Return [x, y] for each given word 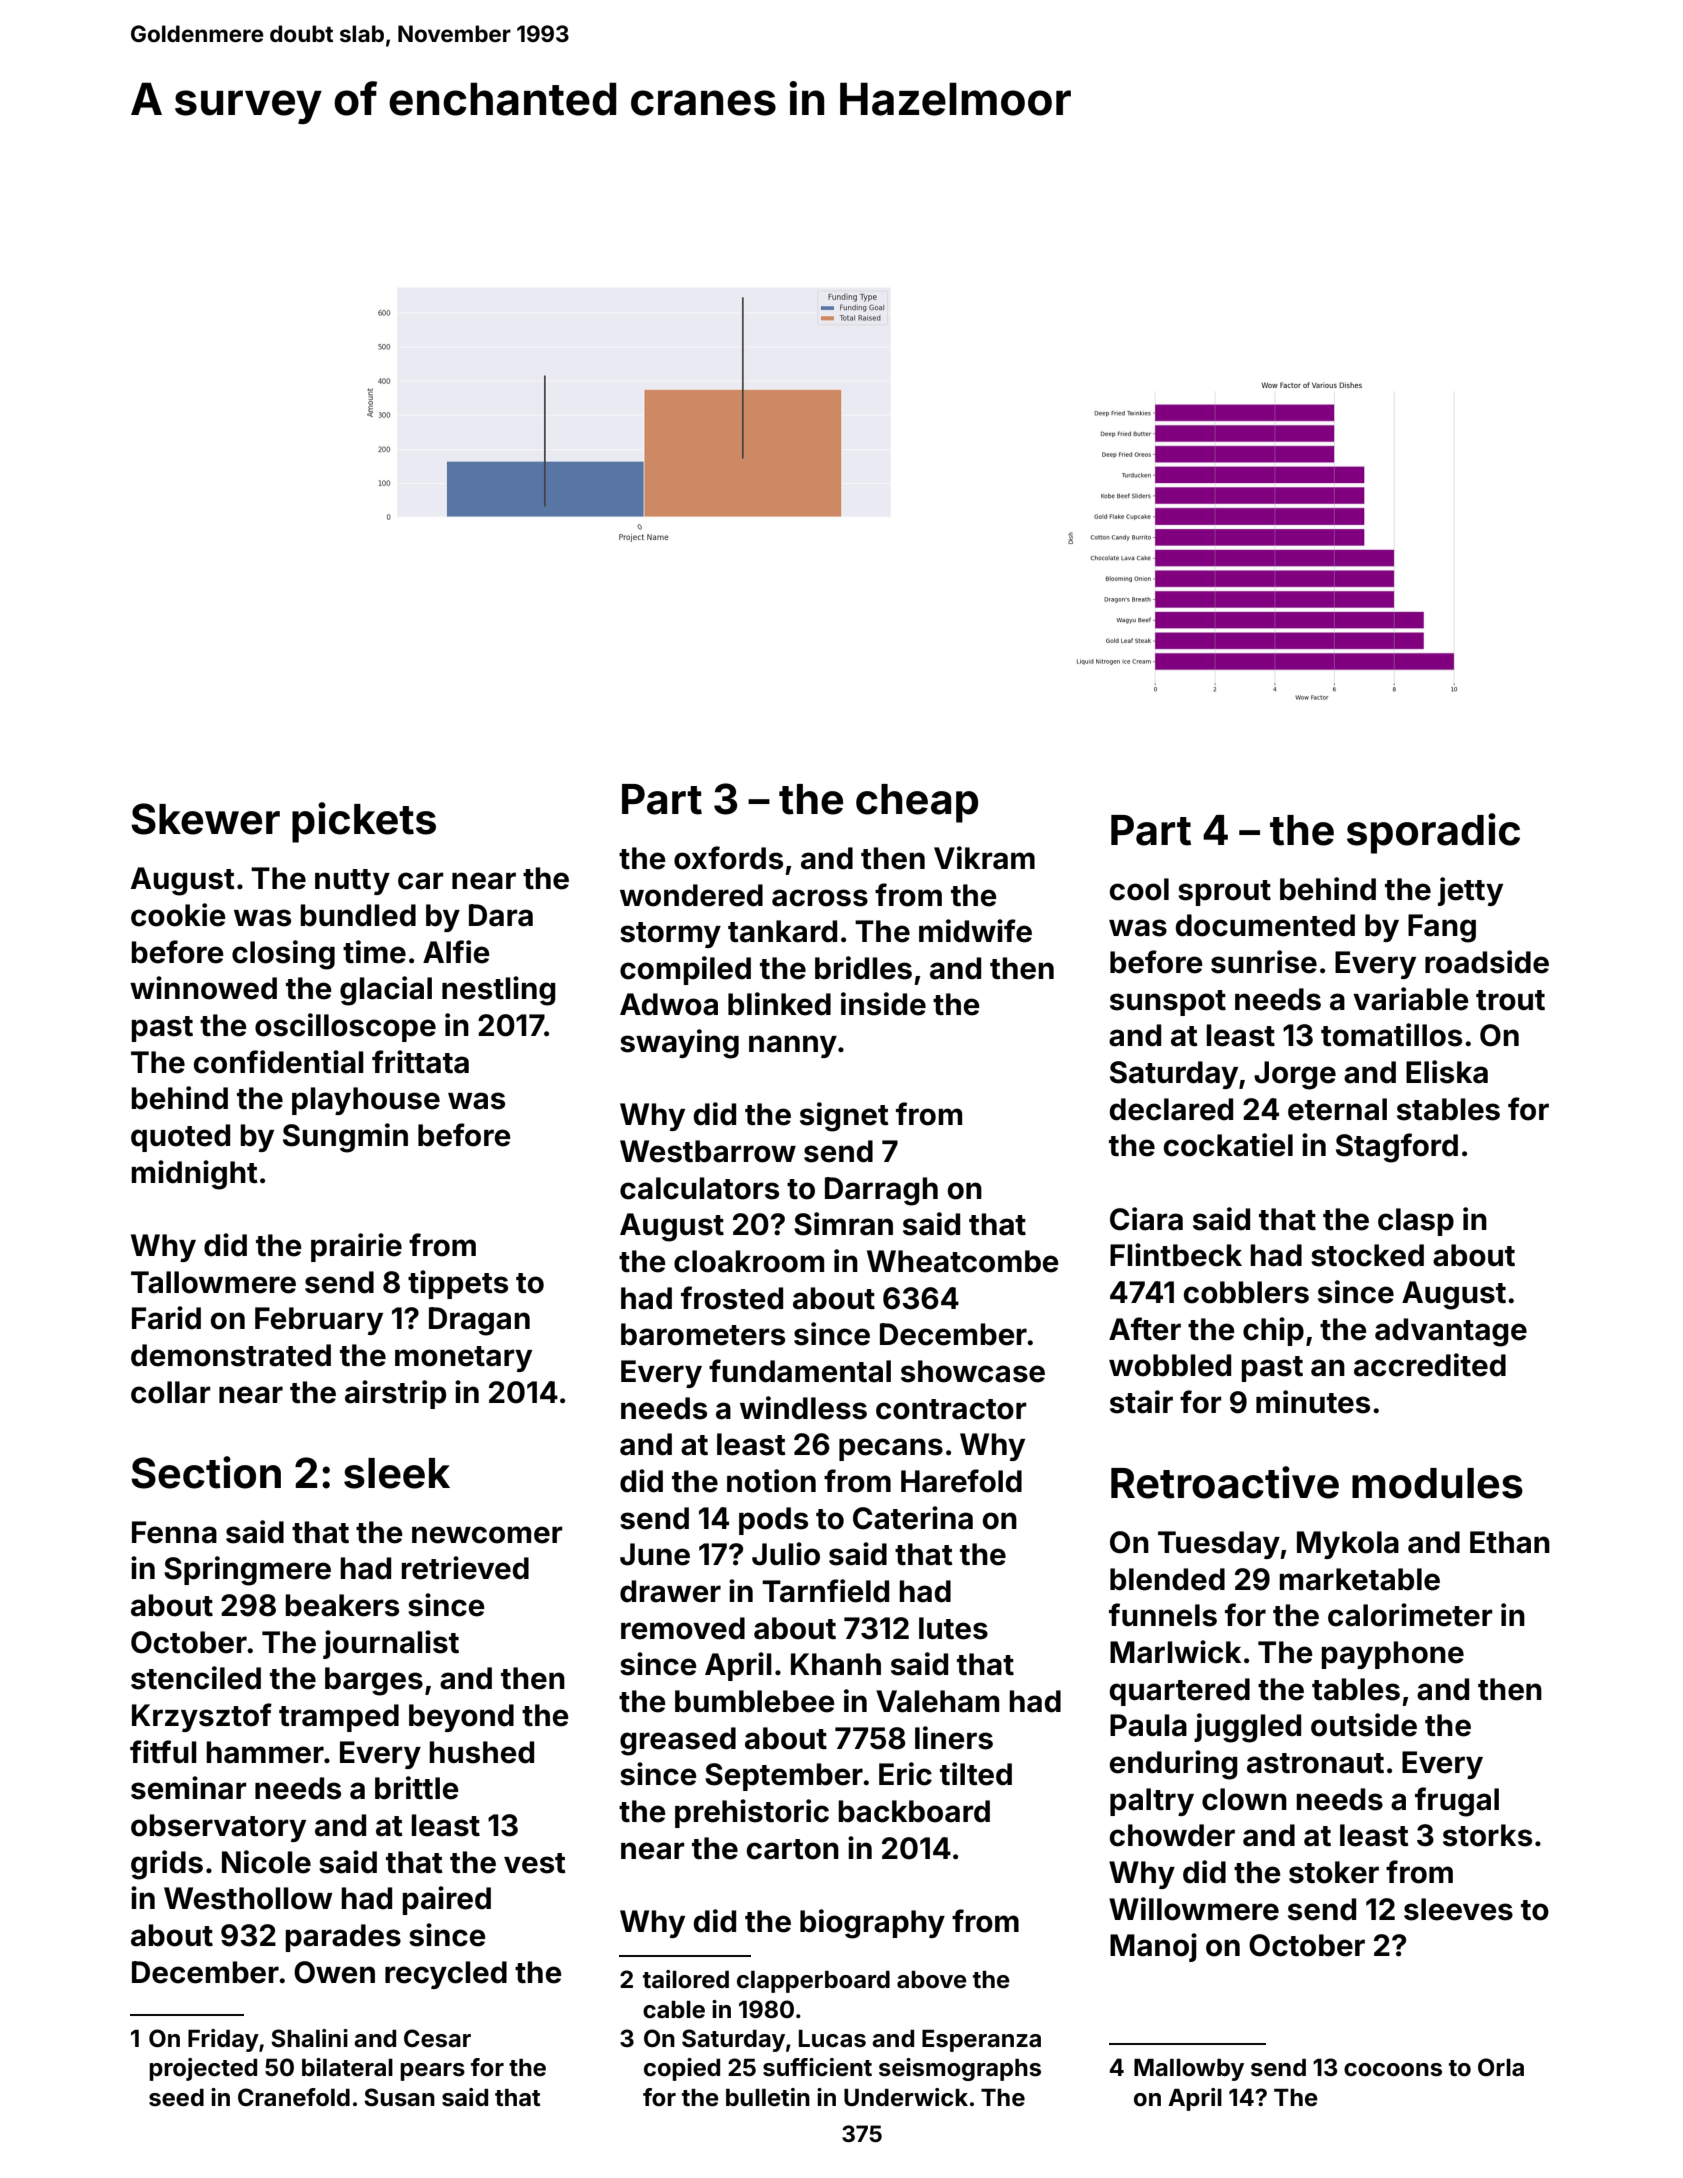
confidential [279, 1062]
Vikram [984, 858]
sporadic [1433, 833]
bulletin [768, 2097]
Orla [1501, 2067]
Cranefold [294, 2097]
